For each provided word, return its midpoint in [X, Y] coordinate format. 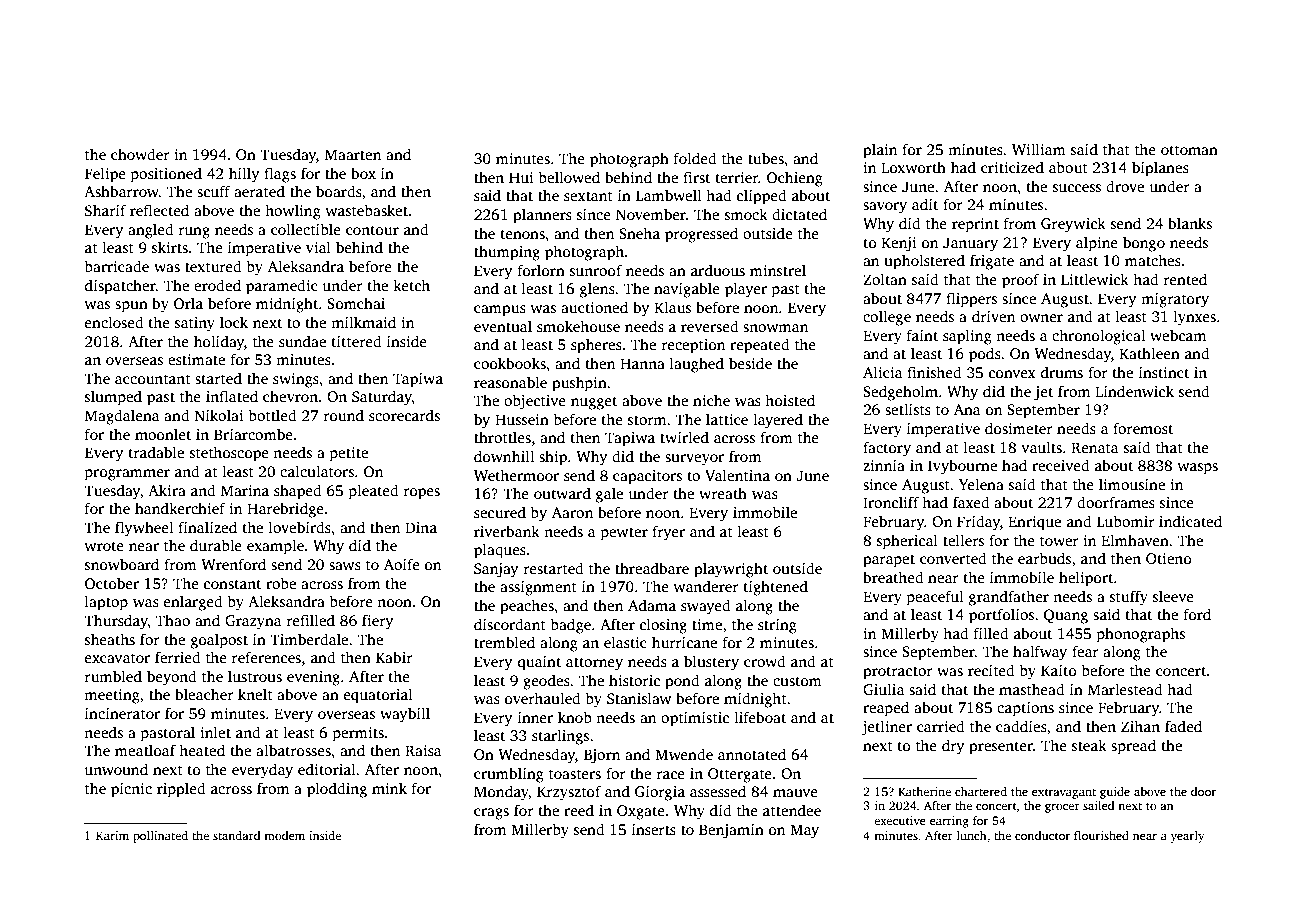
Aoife [402, 564]
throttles [502, 437]
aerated [259, 191]
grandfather [1009, 598]
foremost [1143, 428]
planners [542, 216]
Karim [112, 835]
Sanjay [496, 570]
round [344, 415]
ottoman [1189, 150]
